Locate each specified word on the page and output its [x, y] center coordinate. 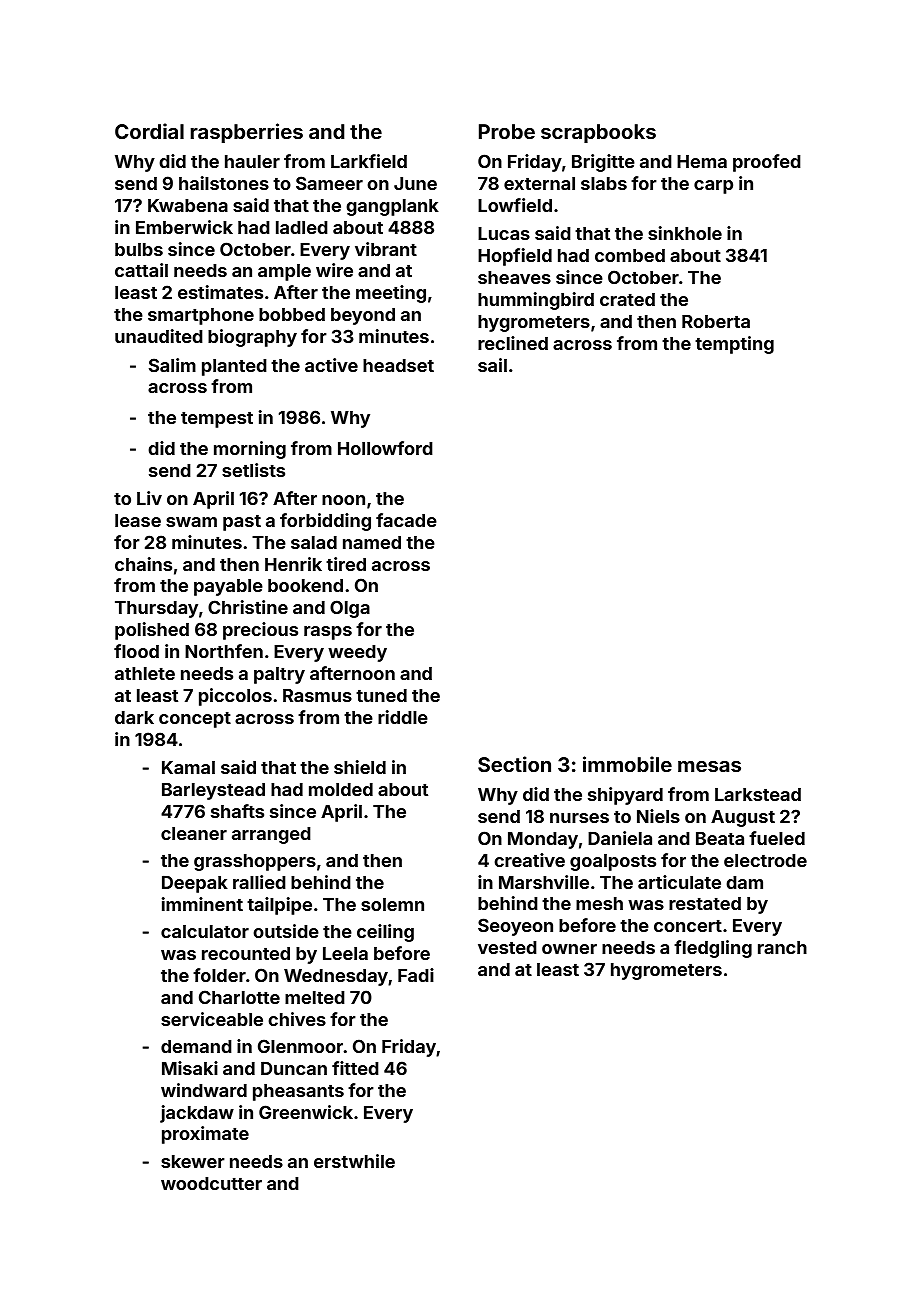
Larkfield [369, 161]
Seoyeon [515, 927]
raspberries [247, 133]
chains [143, 564]
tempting [734, 345]
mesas [709, 766]
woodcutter [211, 1183]
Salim [172, 365]
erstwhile [354, 1161]
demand [196, 1046]
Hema [702, 161]
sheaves [514, 277]
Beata [720, 838]
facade [406, 520]
